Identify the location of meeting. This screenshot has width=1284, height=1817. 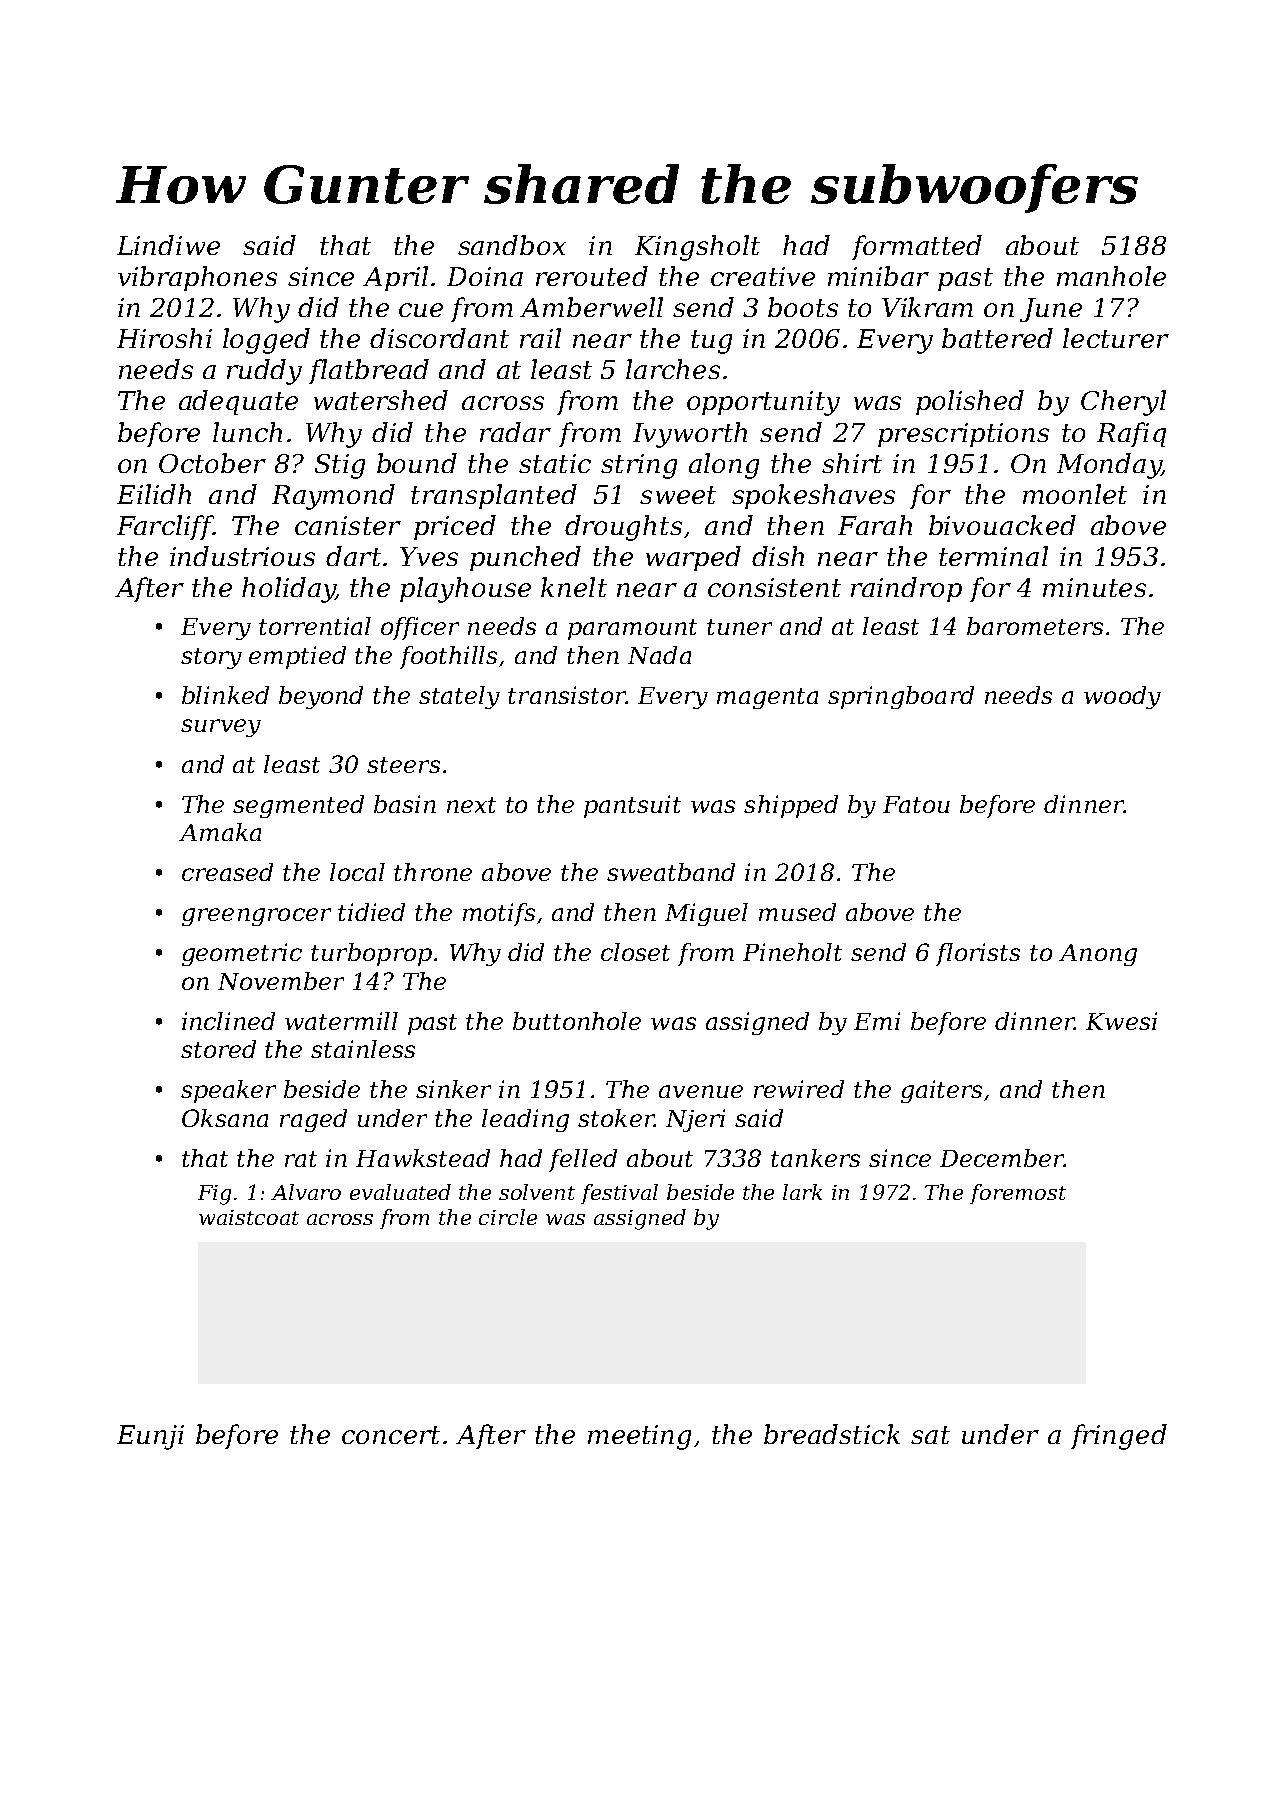
(639, 1437).
